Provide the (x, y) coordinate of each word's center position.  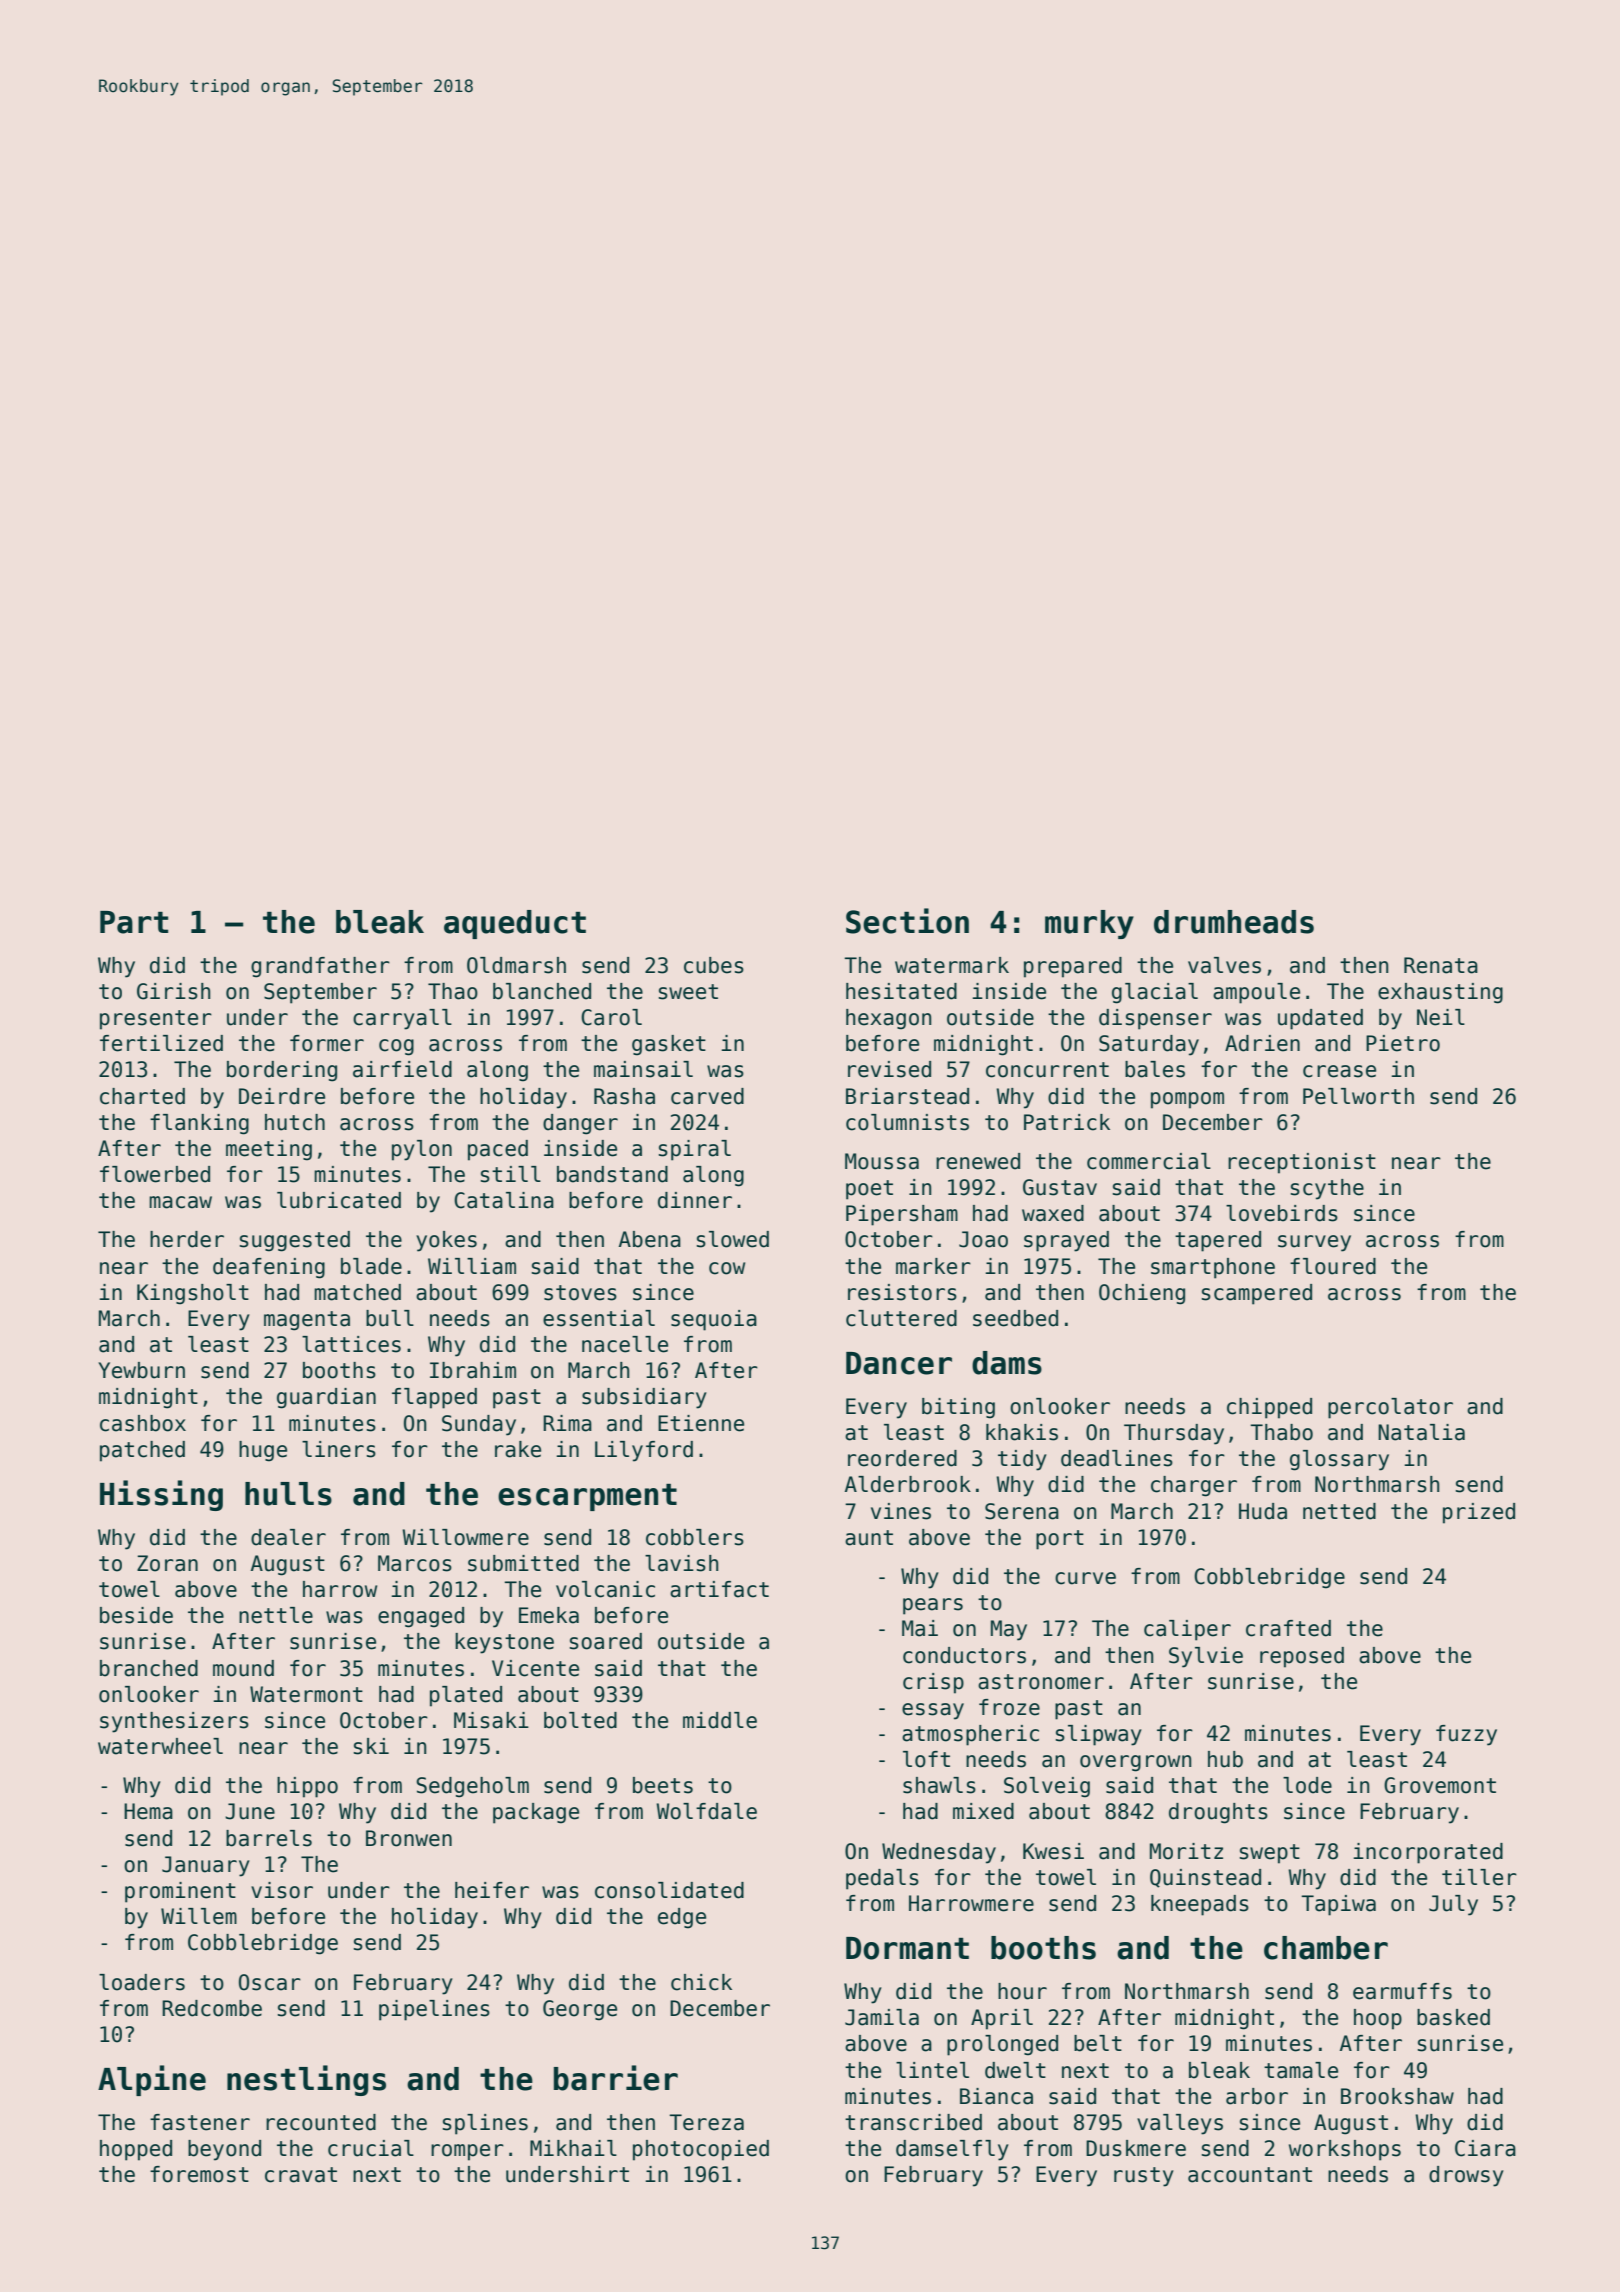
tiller (1479, 1877)
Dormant (907, 1948)
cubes (714, 965)
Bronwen (409, 1838)
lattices (351, 1344)
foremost (199, 2174)
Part (134, 922)
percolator (1390, 1408)
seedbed (1015, 1318)
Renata (1441, 965)
